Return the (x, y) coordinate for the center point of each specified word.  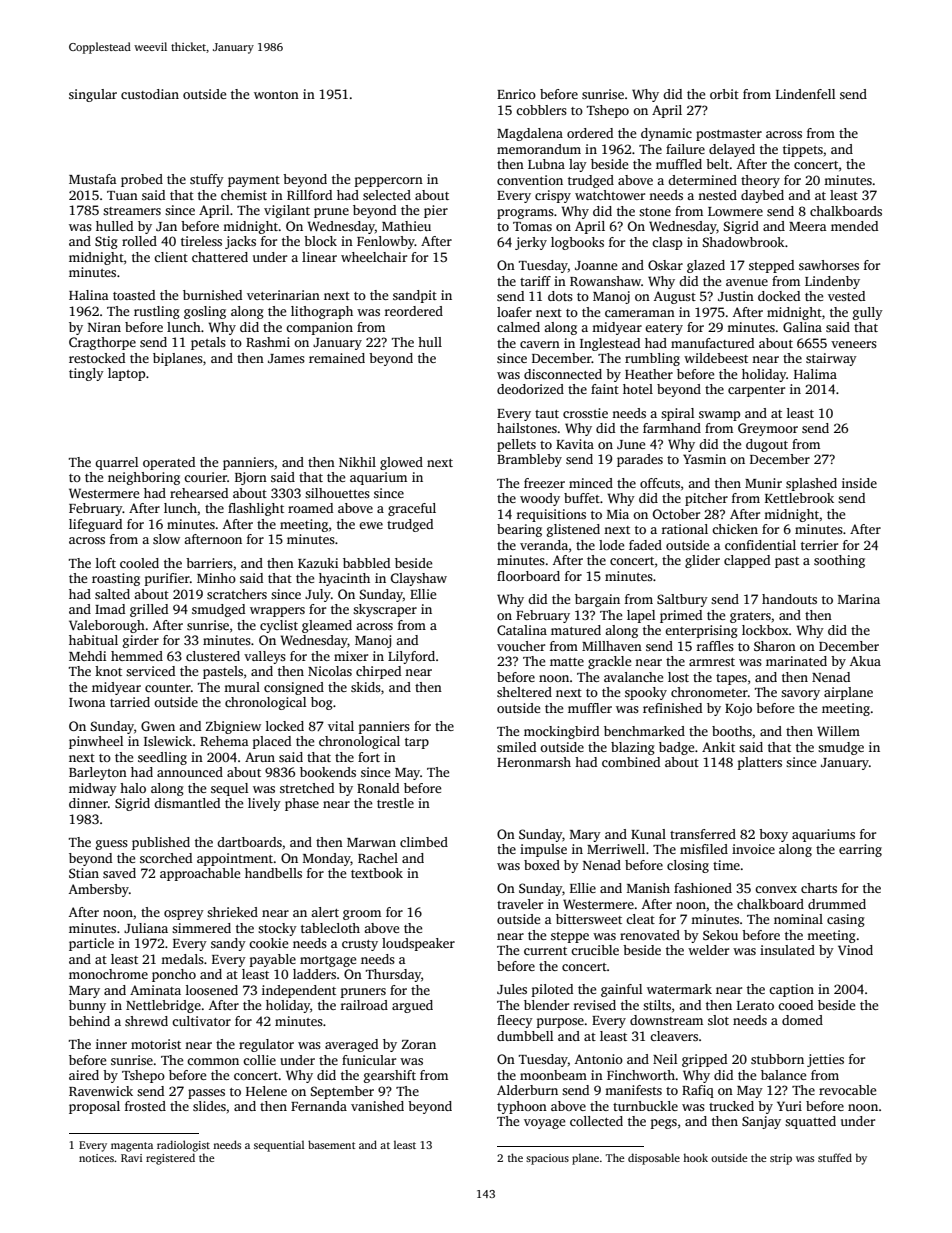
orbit (724, 94)
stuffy (207, 180)
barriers (209, 563)
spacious (547, 1159)
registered (170, 1159)
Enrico (516, 94)
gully (868, 313)
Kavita (575, 444)
